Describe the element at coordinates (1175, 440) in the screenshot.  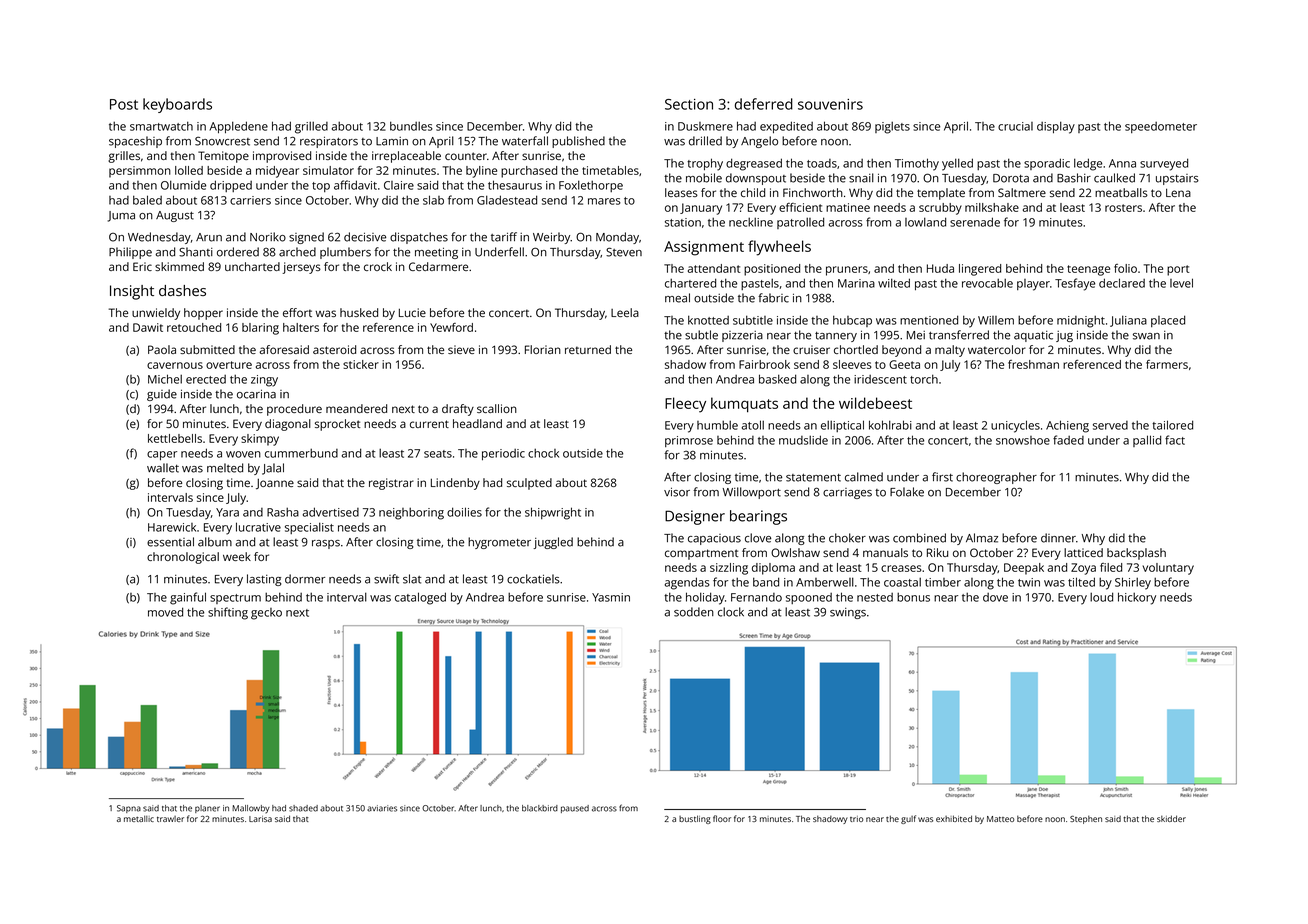
I see `fact` at that location.
